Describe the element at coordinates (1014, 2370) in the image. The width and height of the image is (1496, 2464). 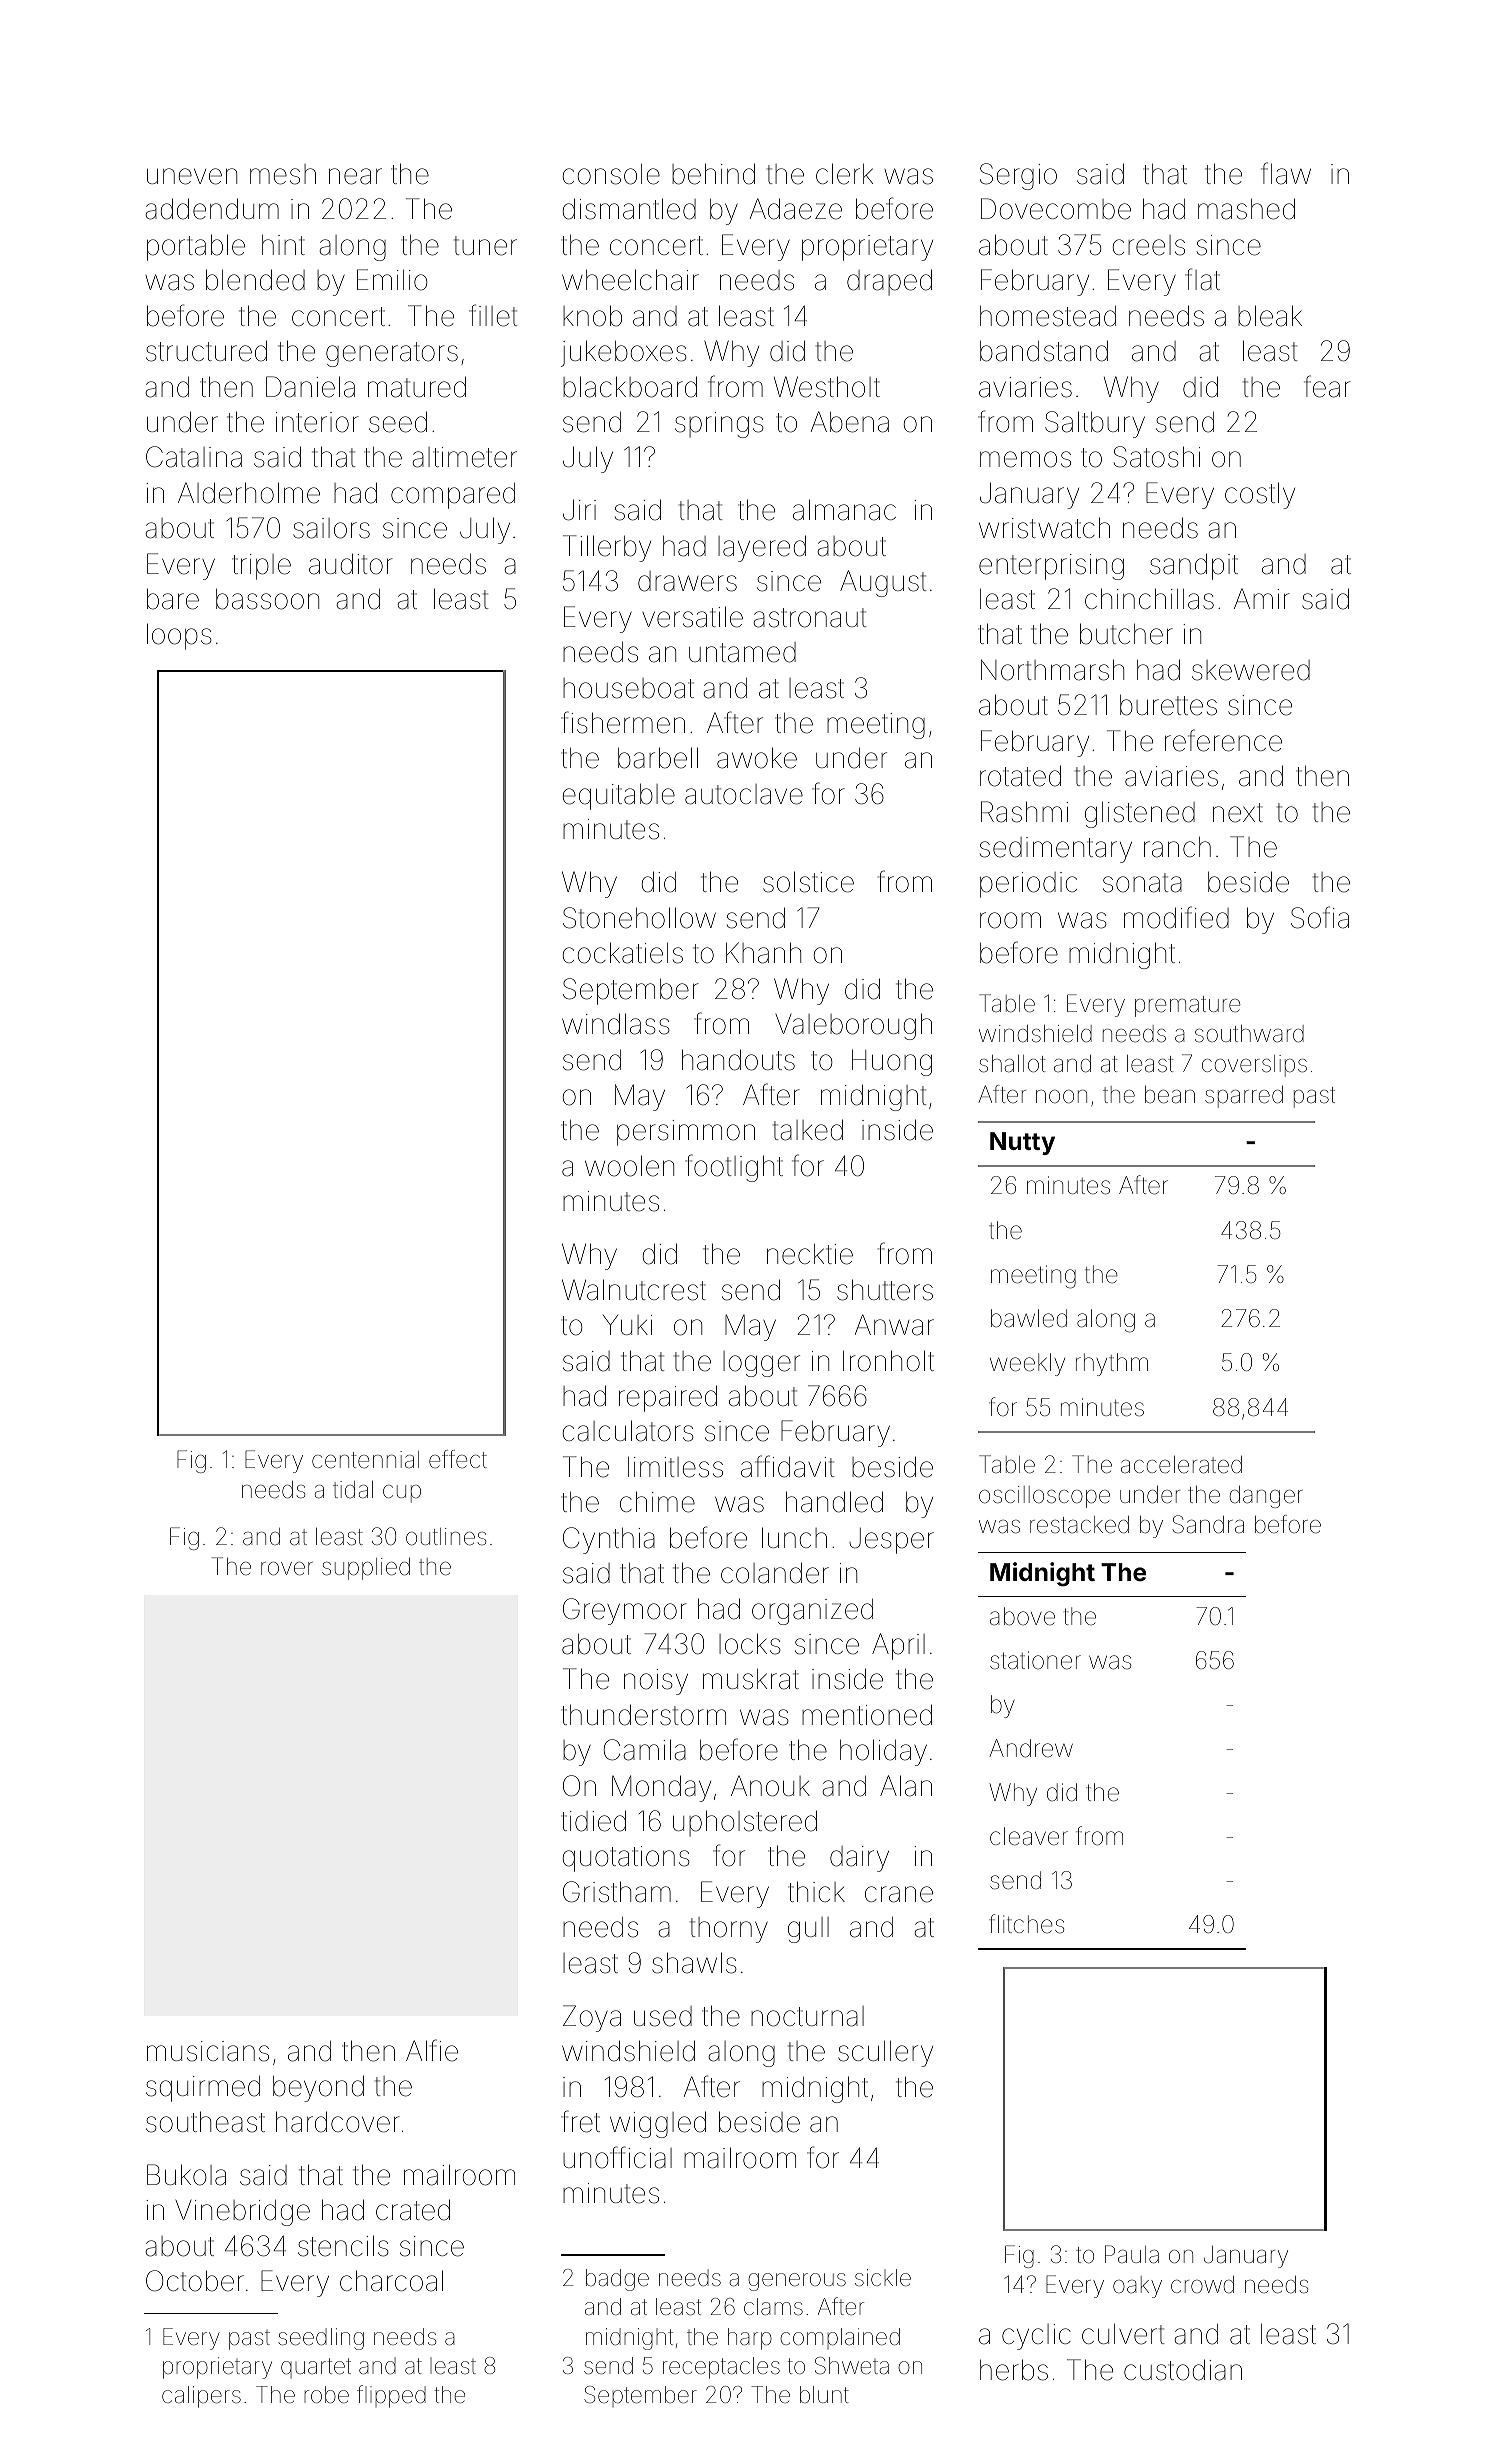
I see `herbs` at that location.
